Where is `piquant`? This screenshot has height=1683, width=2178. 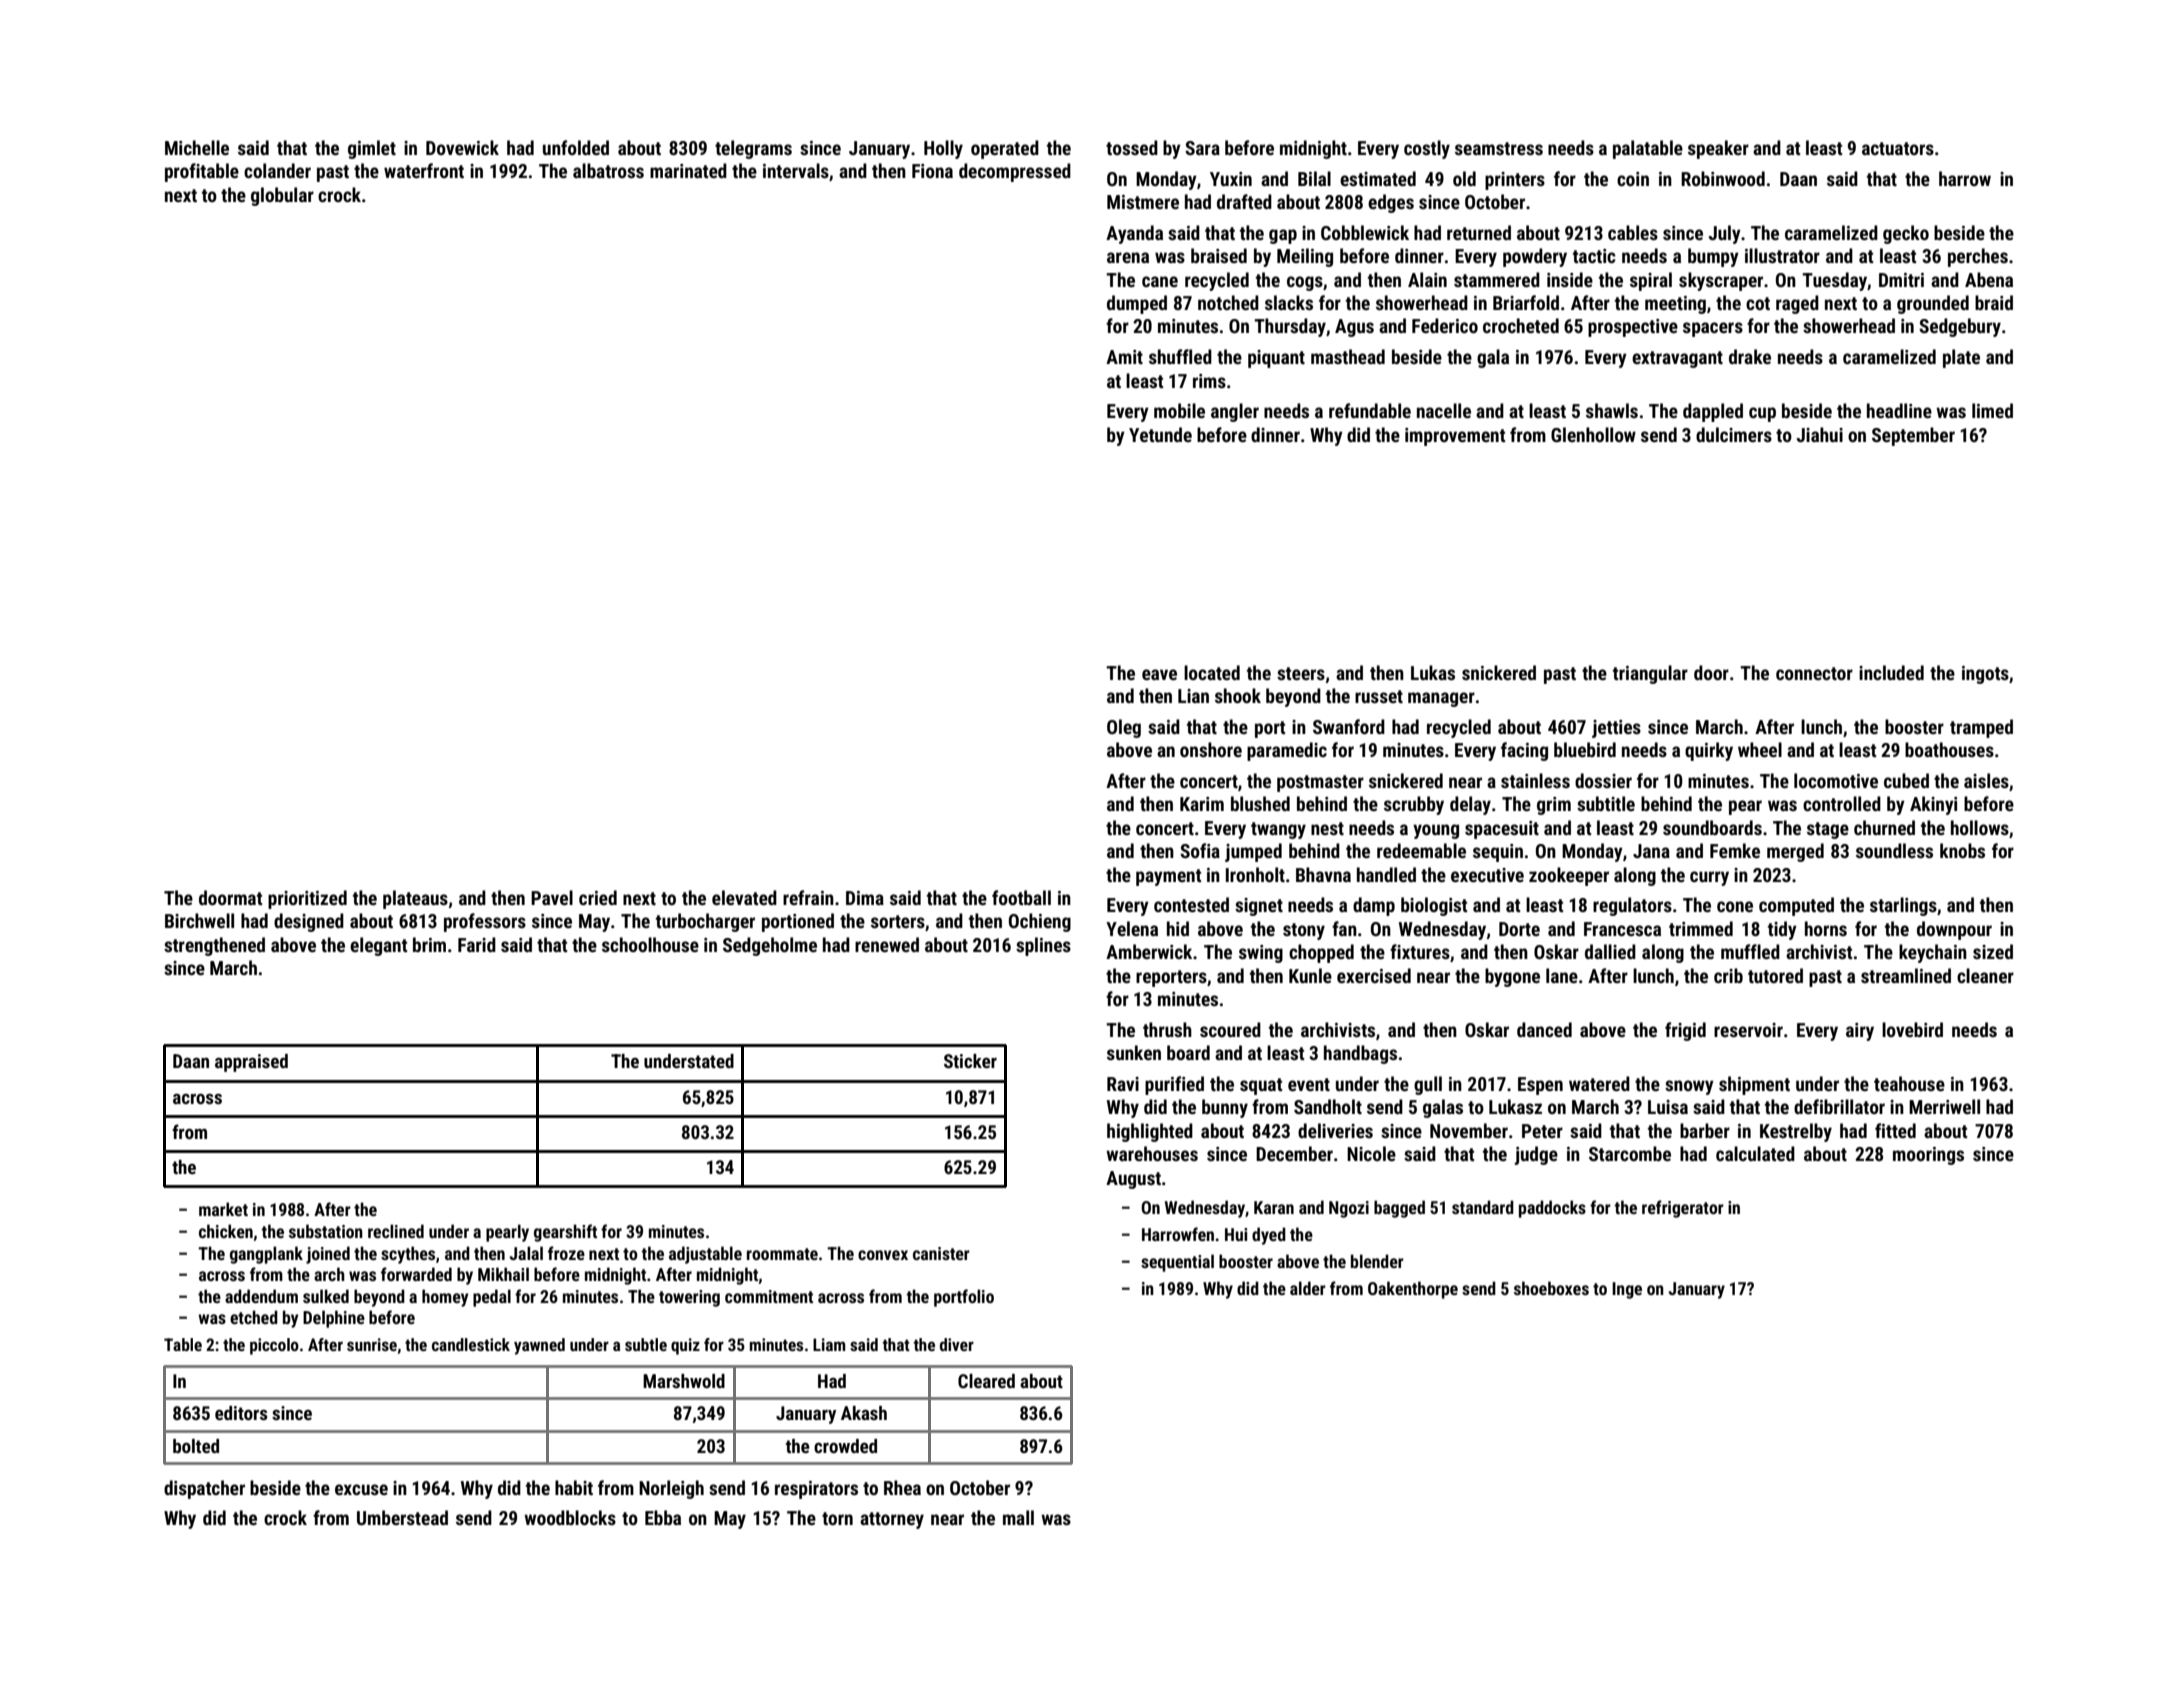
piquant is located at coordinates (1276, 359).
